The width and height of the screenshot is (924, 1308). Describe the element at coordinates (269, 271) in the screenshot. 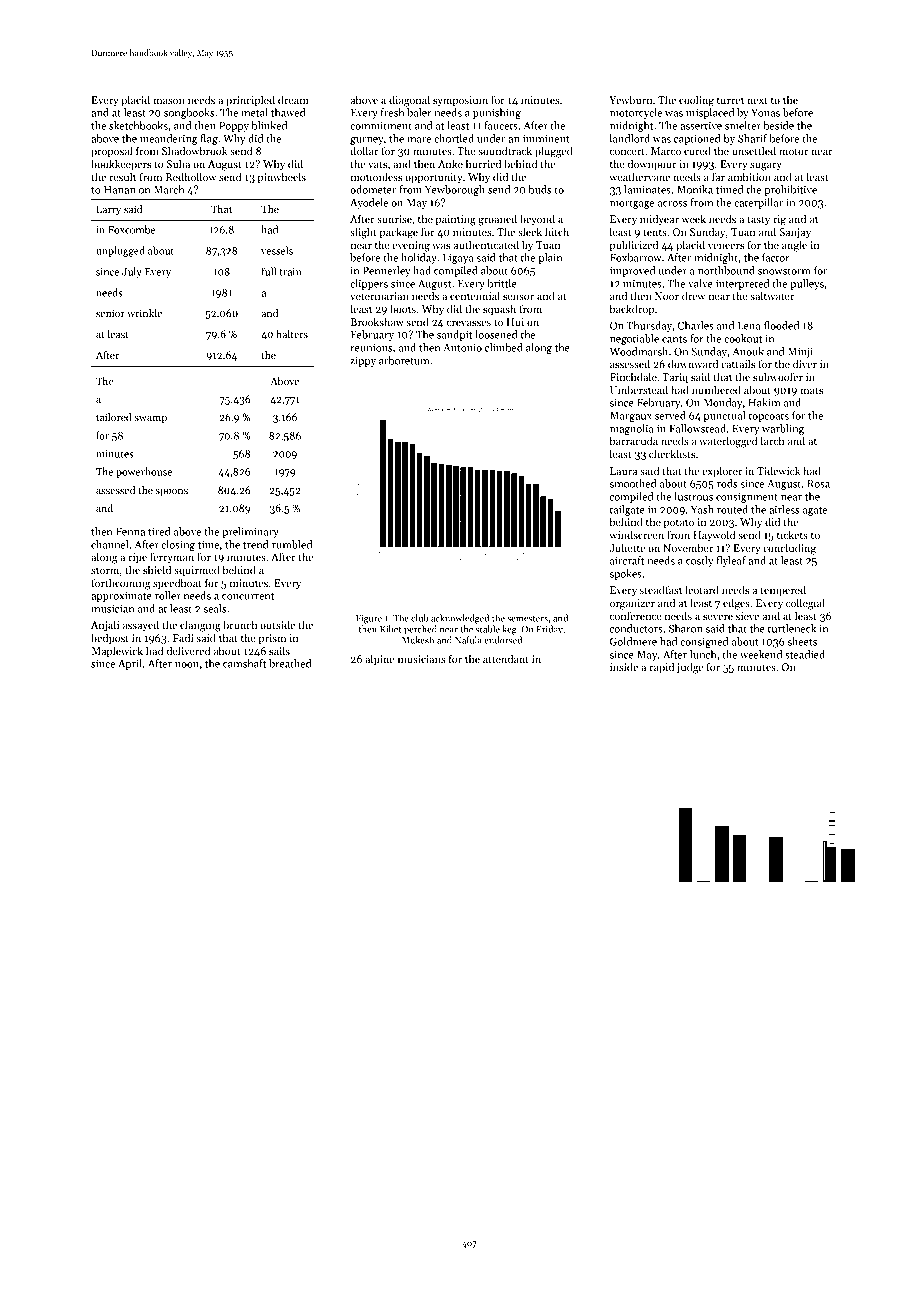

I see `full` at that location.
